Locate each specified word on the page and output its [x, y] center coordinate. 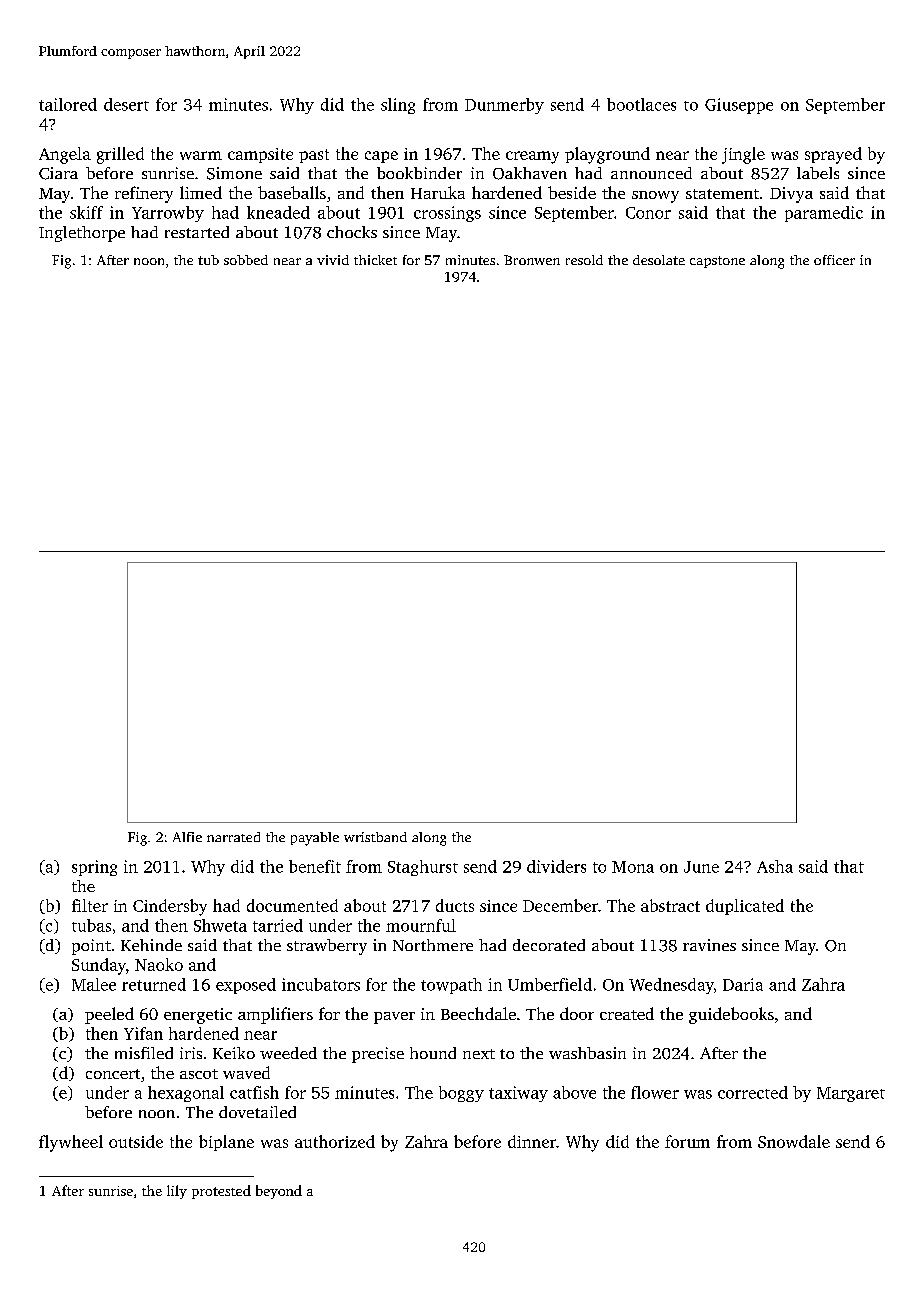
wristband [375, 837]
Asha [775, 866]
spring [94, 868]
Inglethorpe [82, 234]
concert [113, 1074]
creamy [532, 157]
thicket [375, 260]
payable [315, 839]
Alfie [187, 837]
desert [126, 104]
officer [834, 260]
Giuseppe [739, 106]
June [701, 867]
